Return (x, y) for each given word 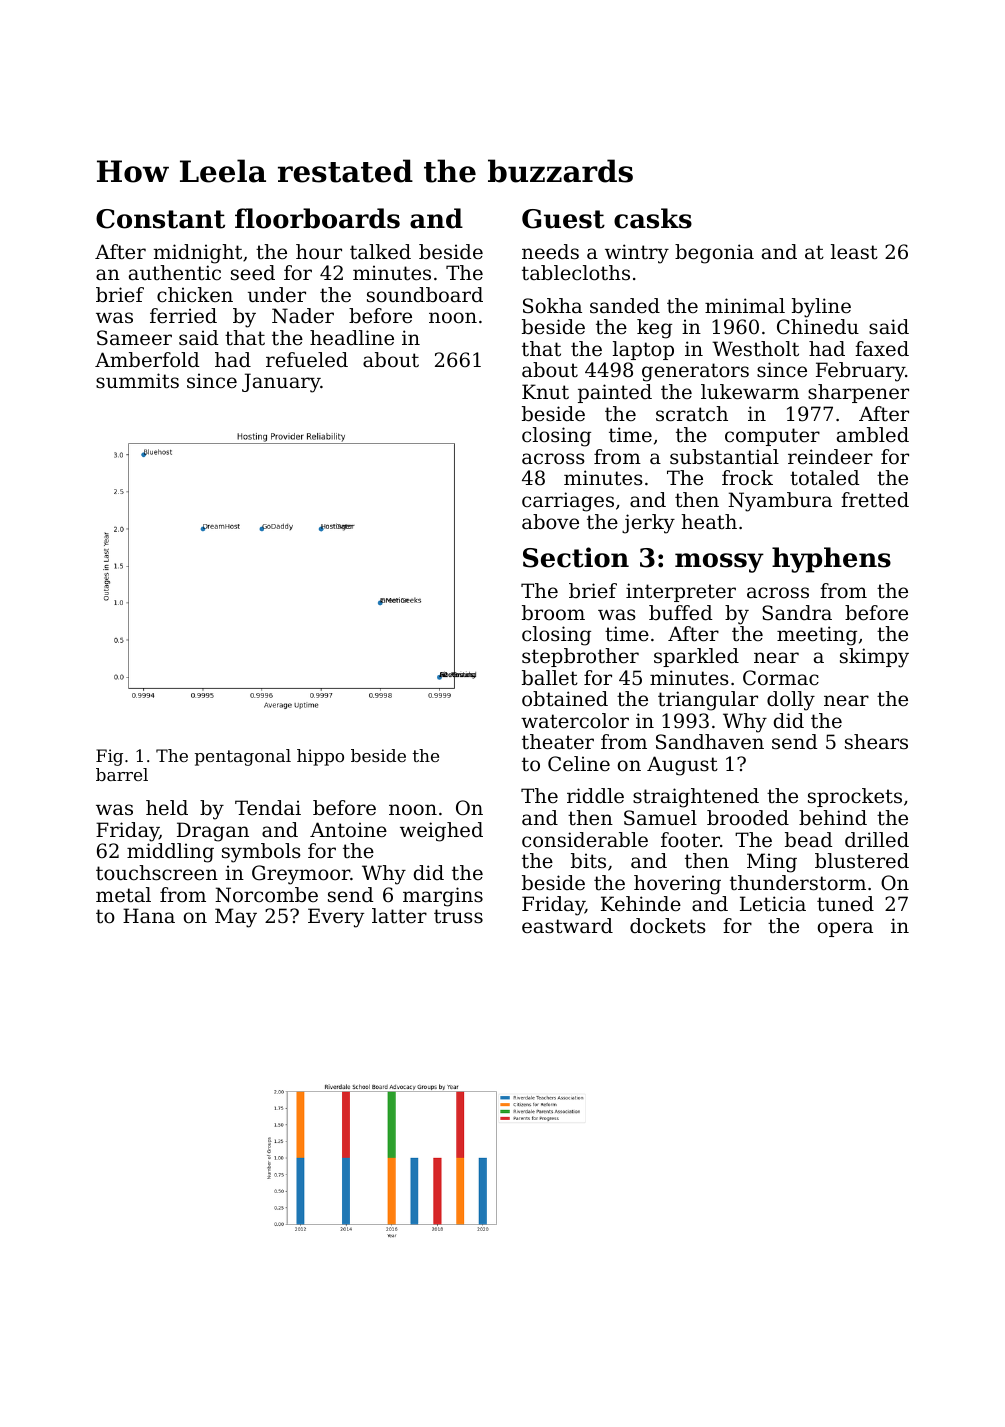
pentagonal (243, 757)
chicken (195, 295)
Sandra (797, 613)
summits (137, 381)
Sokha (552, 306)
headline (352, 338)
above (550, 522)
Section (576, 557)
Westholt (755, 349)
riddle (595, 796)
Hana (149, 916)
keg (654, 329)
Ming (772, 863)
